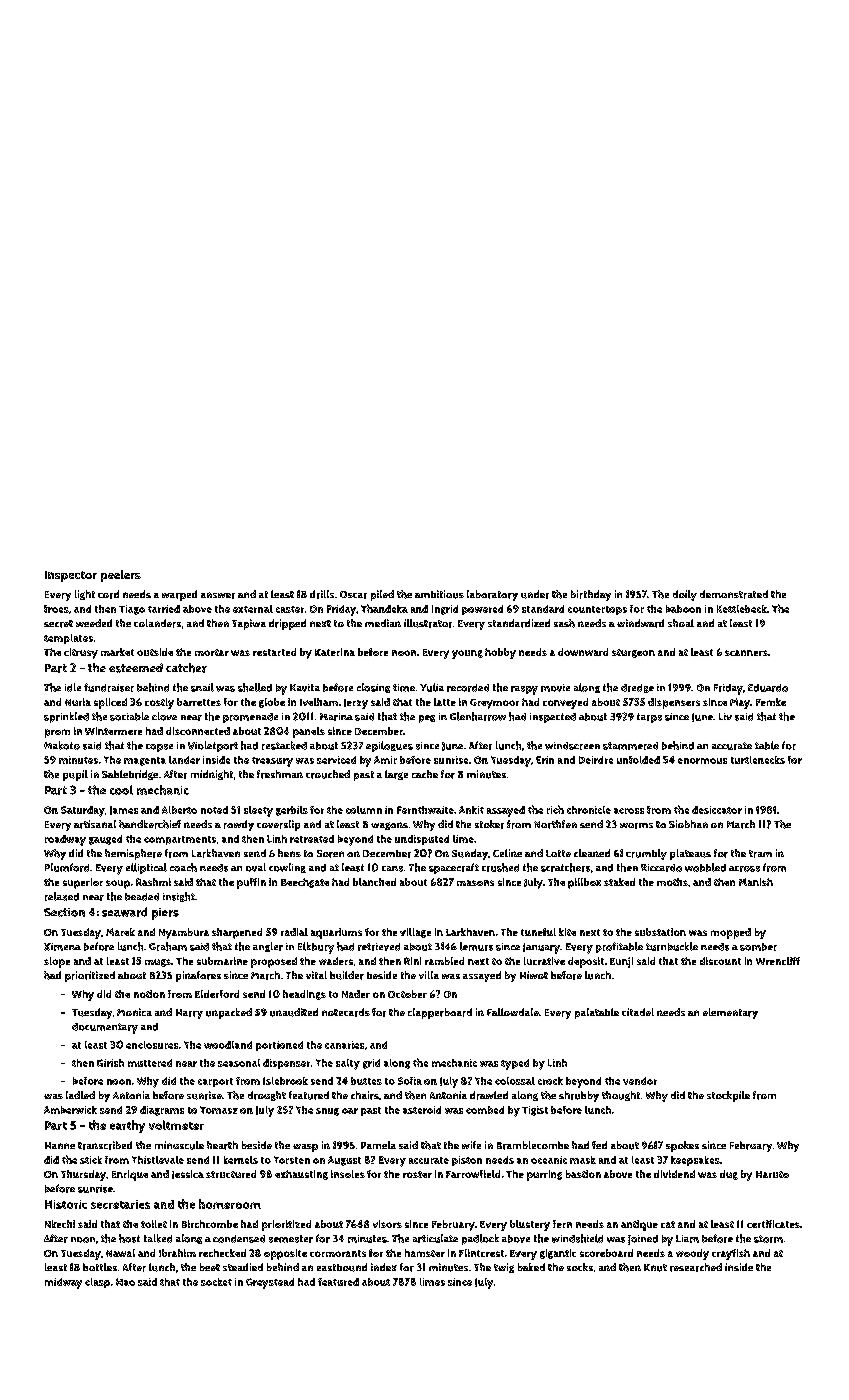 The height and width of the screenshot is (1400, 849). Describe the element at coordinates (740, 703) in the screenshot. I see `May` at that location.
